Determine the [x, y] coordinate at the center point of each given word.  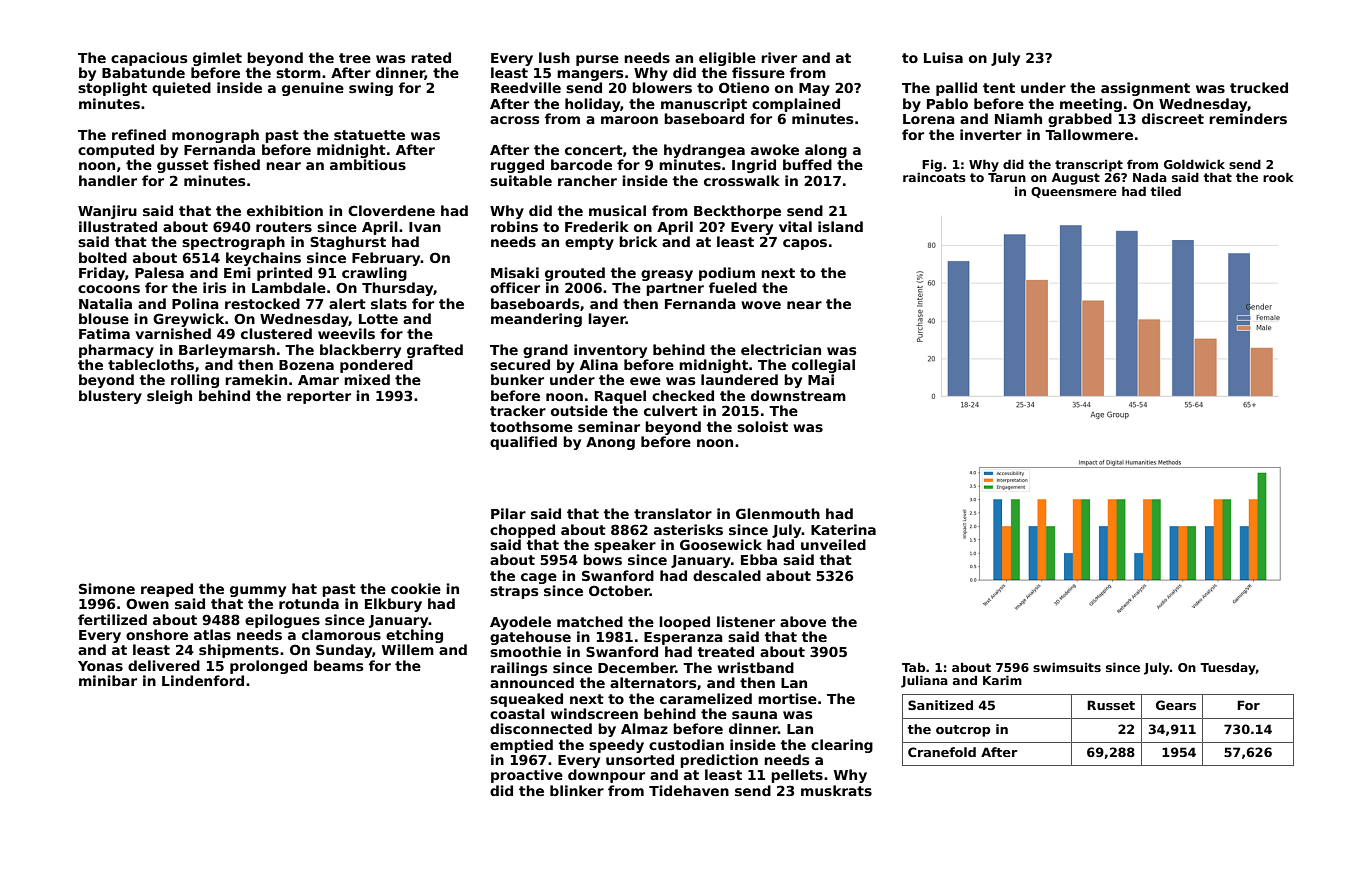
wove [761, 305]
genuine [313, 89]
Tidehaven [689, 790]
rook [1278, 177]
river [779, 57]
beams [339, 665]
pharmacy [116, 351]
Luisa [943, 57]
